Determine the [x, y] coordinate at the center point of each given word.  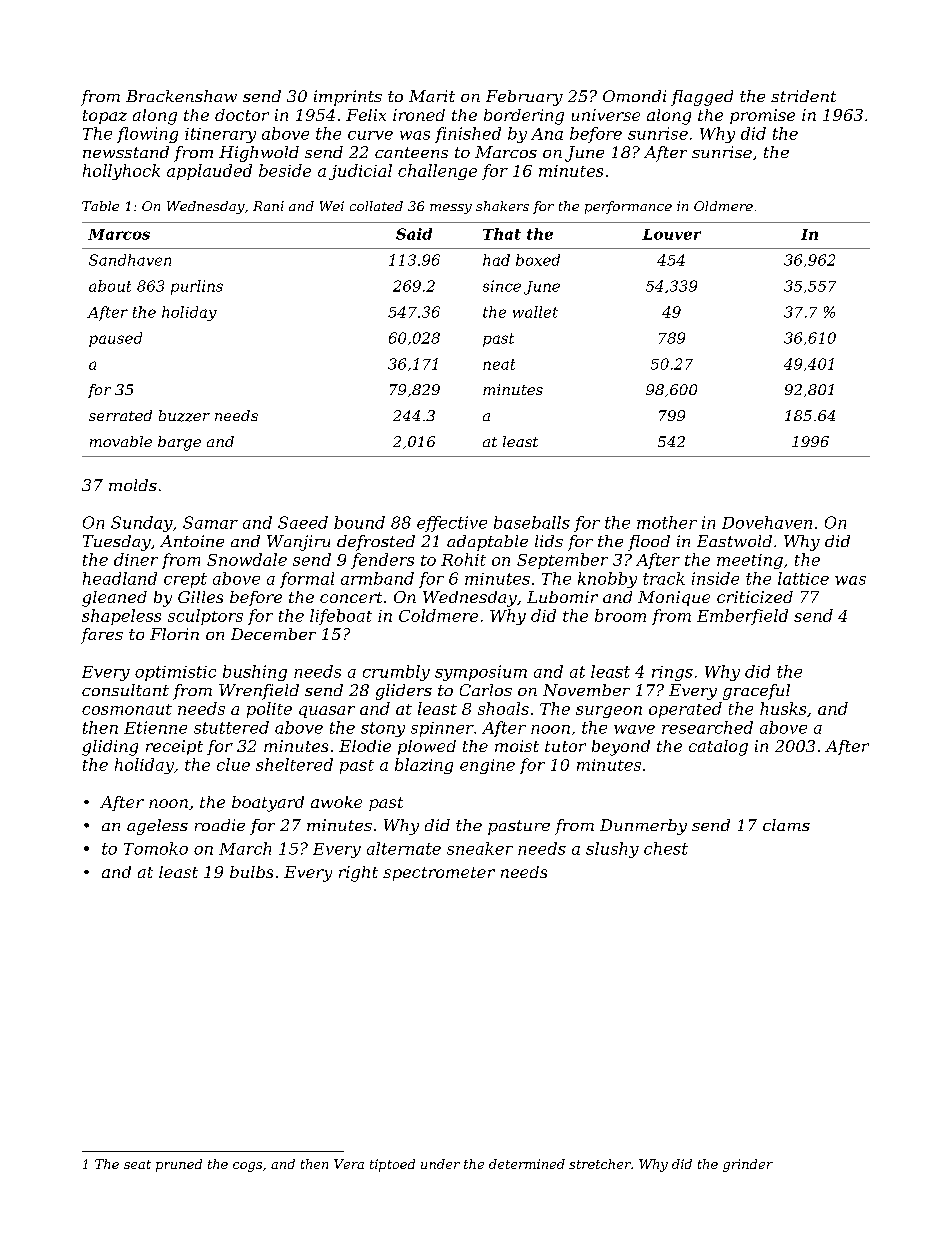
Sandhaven [130, 260]
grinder [748, 1165]
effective [452, 524]
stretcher [600, 1164]
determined [527, 1164]
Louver [671, 234]
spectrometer [439, 874]
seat [137, 1164]
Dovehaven [767, 522]
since [502, 286]
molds [133, 485]
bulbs [251, 872]
